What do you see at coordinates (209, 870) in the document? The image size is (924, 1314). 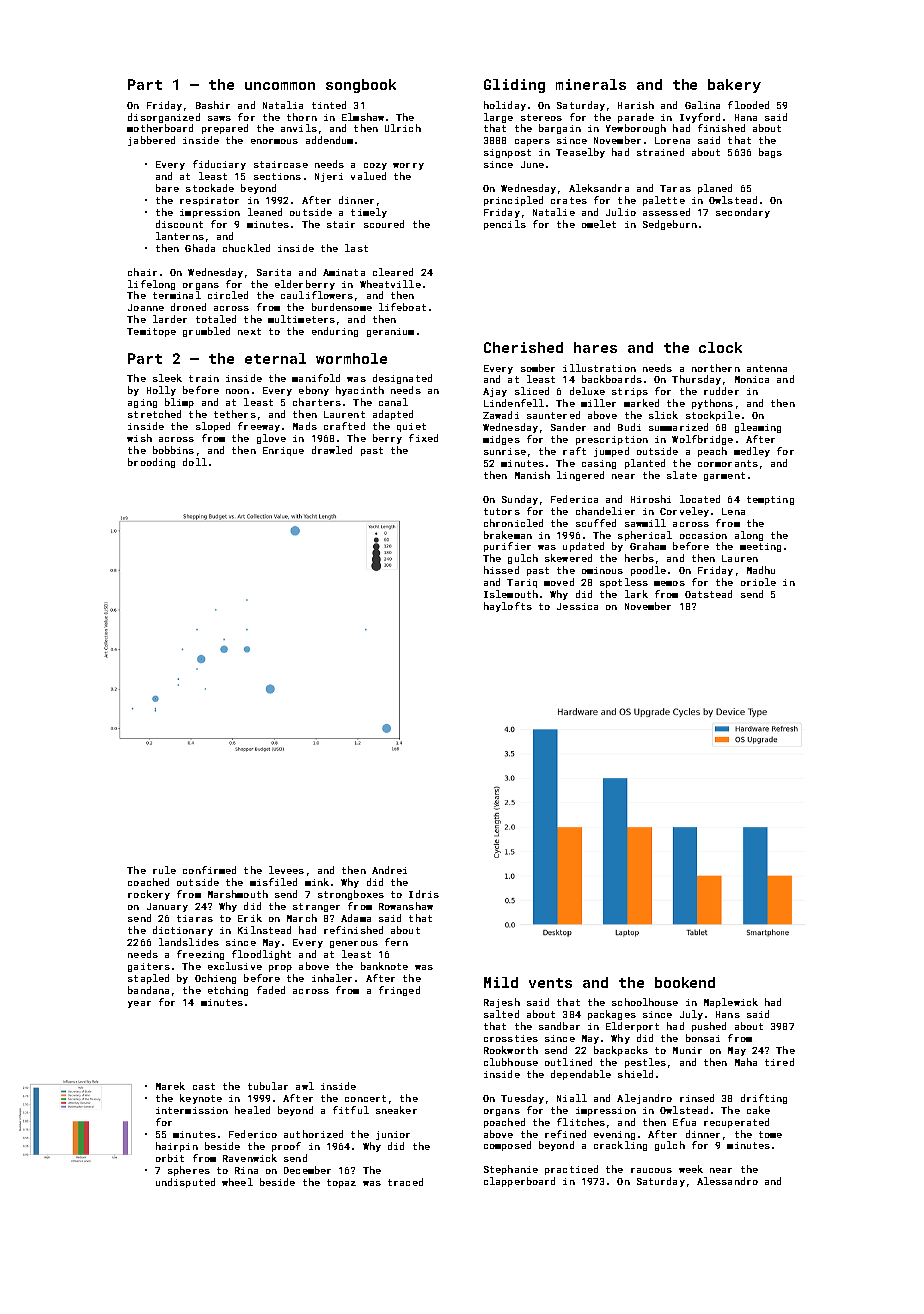 I see `confirmed` at bounding box center [209, 870].
